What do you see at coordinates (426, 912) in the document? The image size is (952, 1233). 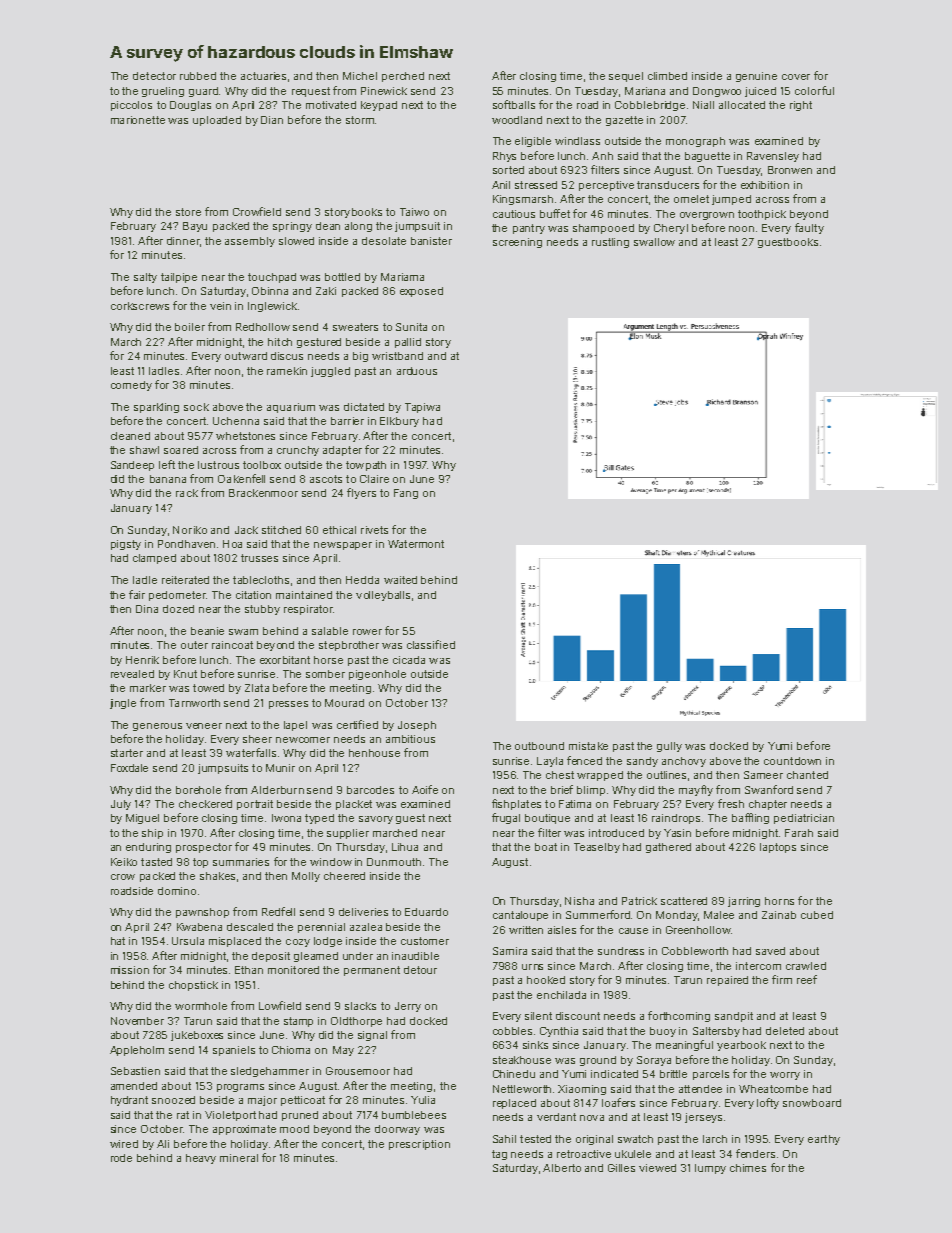 I see `Eduardo` at bounding box center [426, 912].
